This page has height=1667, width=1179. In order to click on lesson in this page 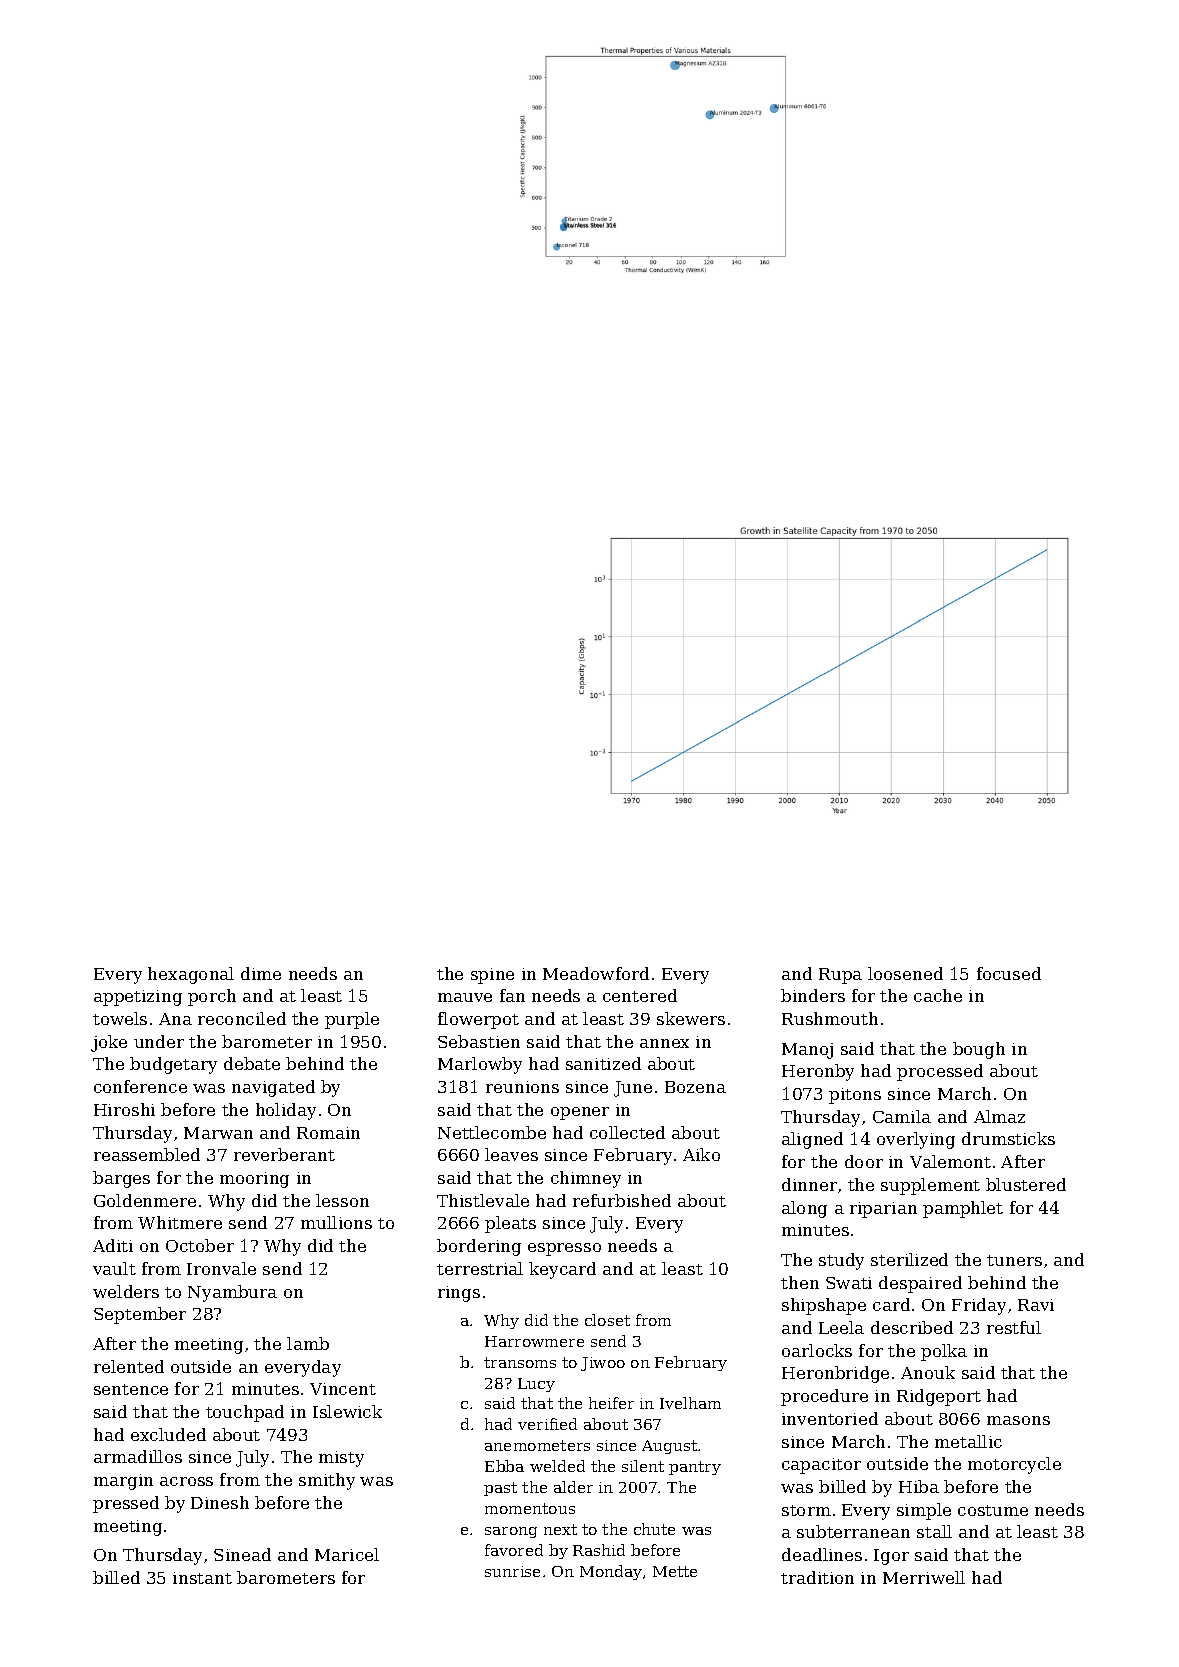, I will do `click(342, 1200)`.
